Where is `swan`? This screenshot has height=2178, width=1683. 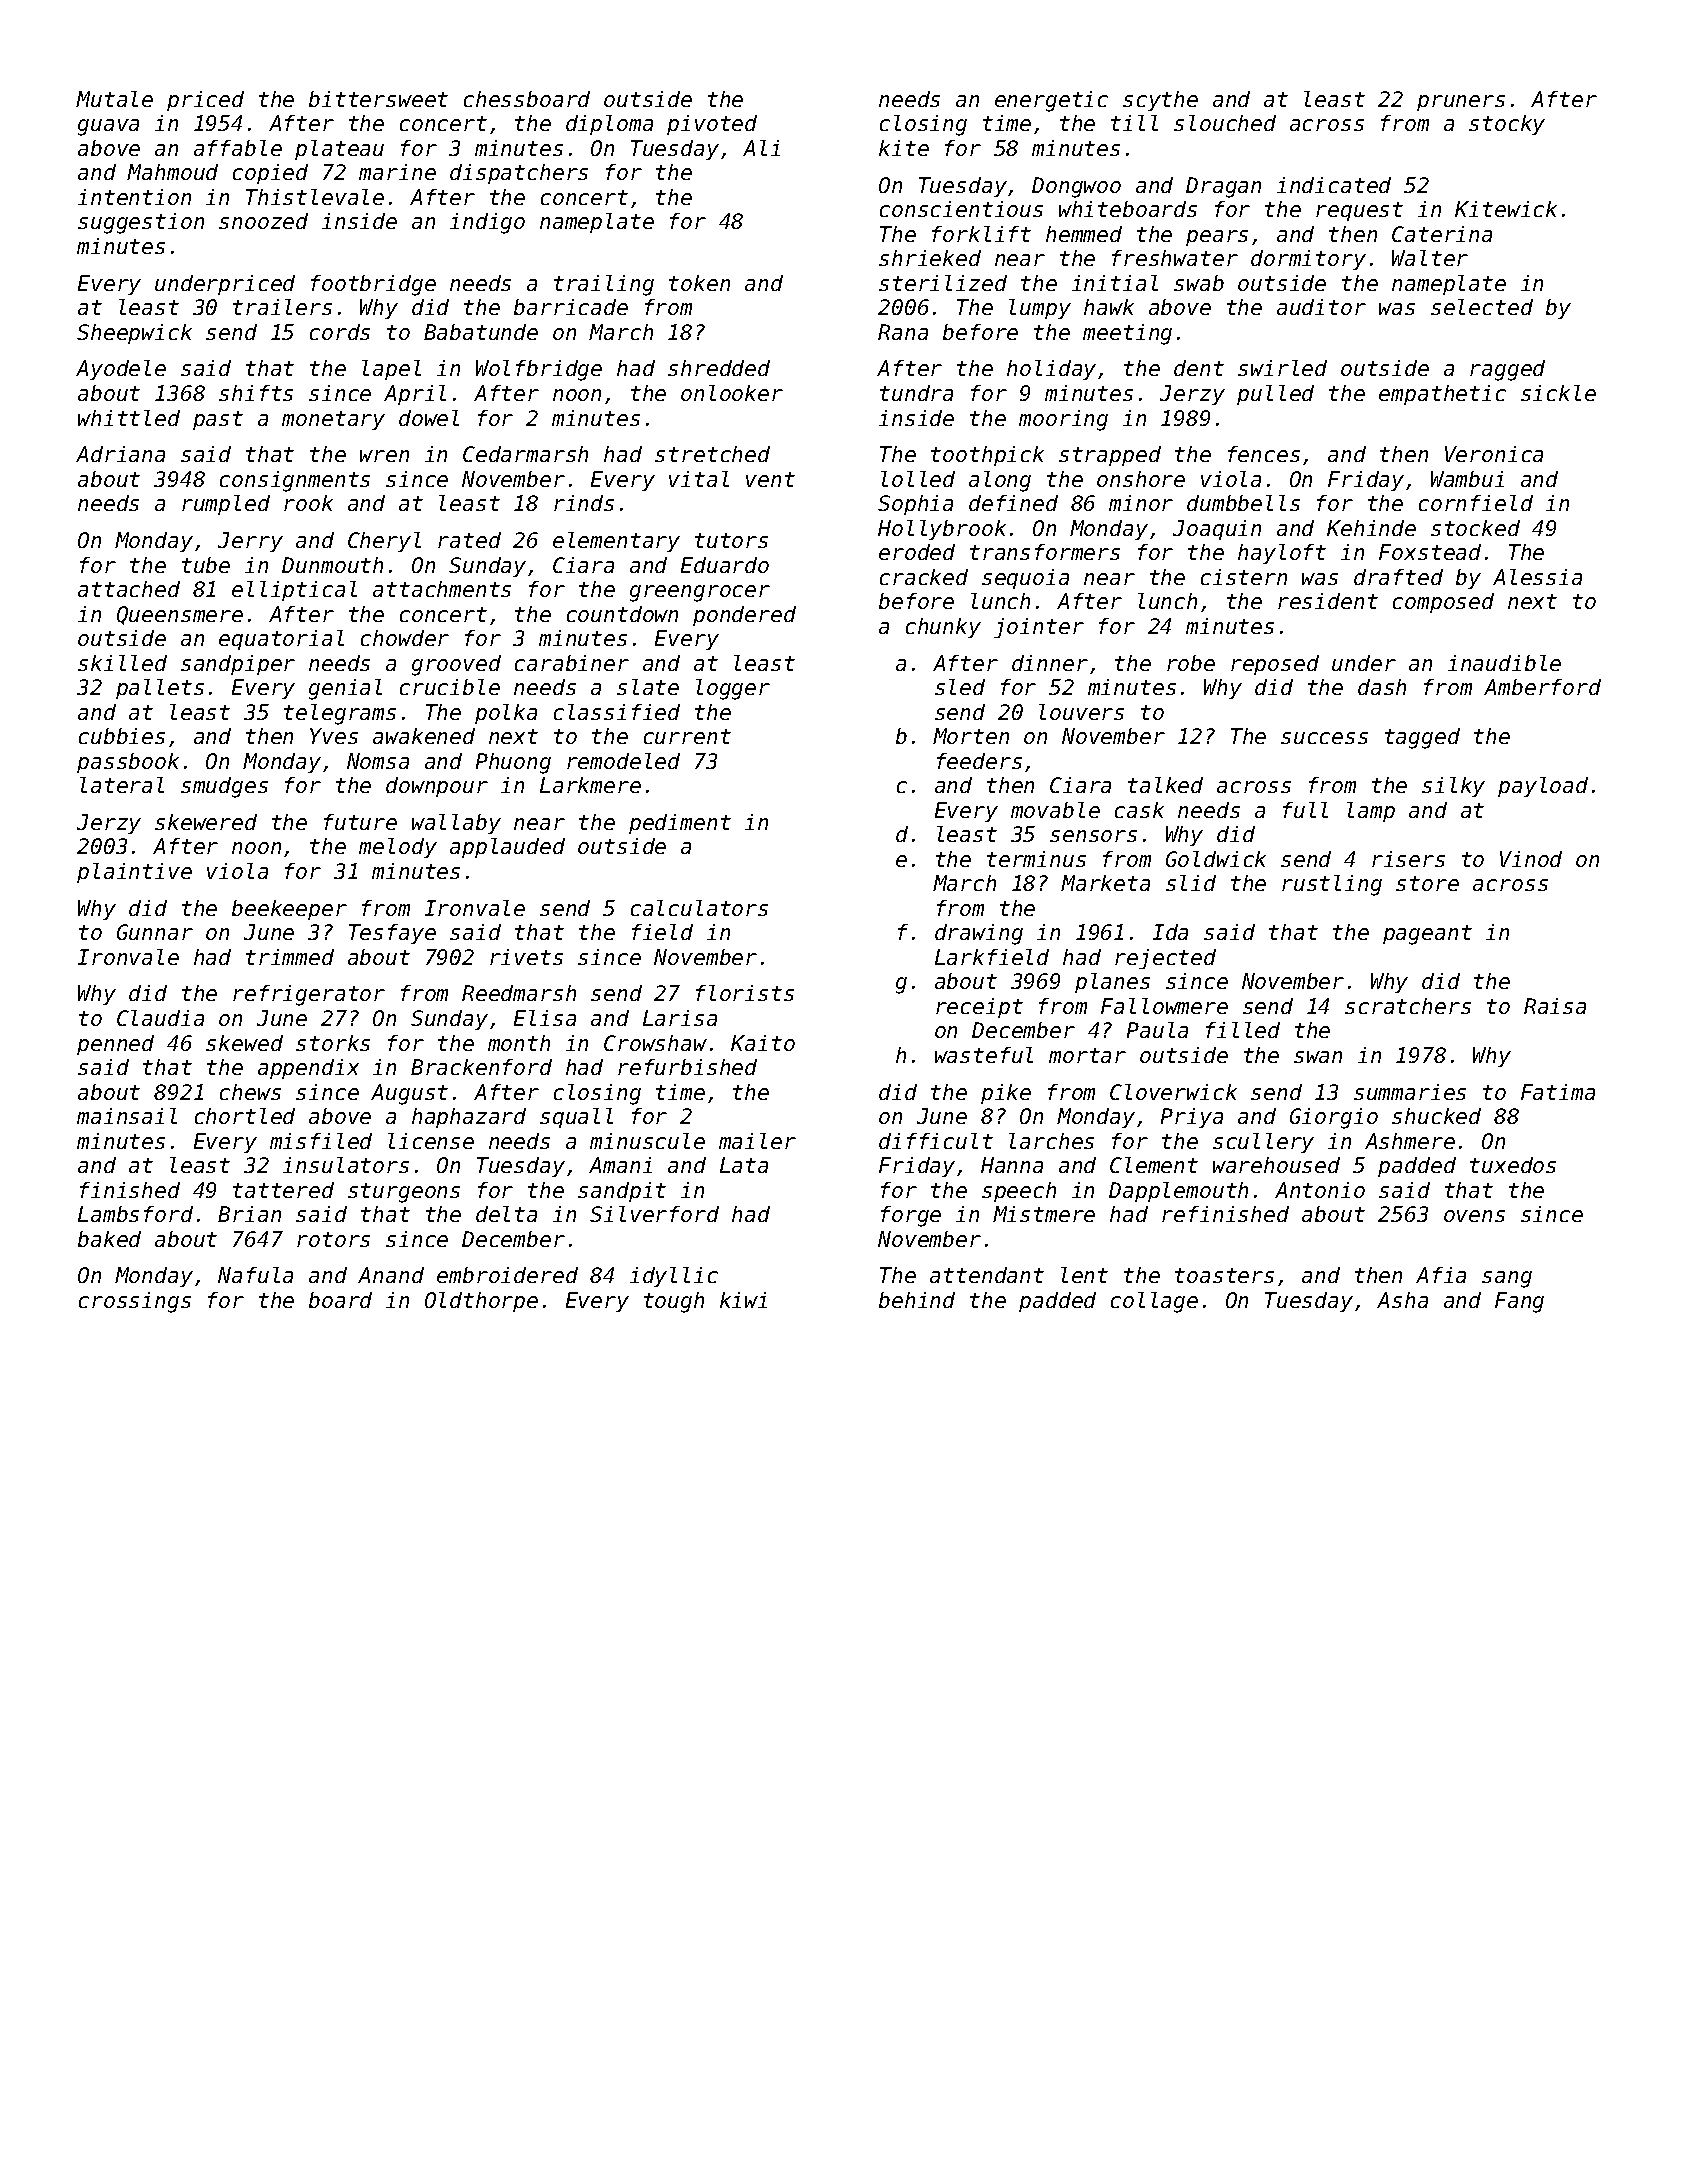
swan is located at coordinates (1318, 1057).
